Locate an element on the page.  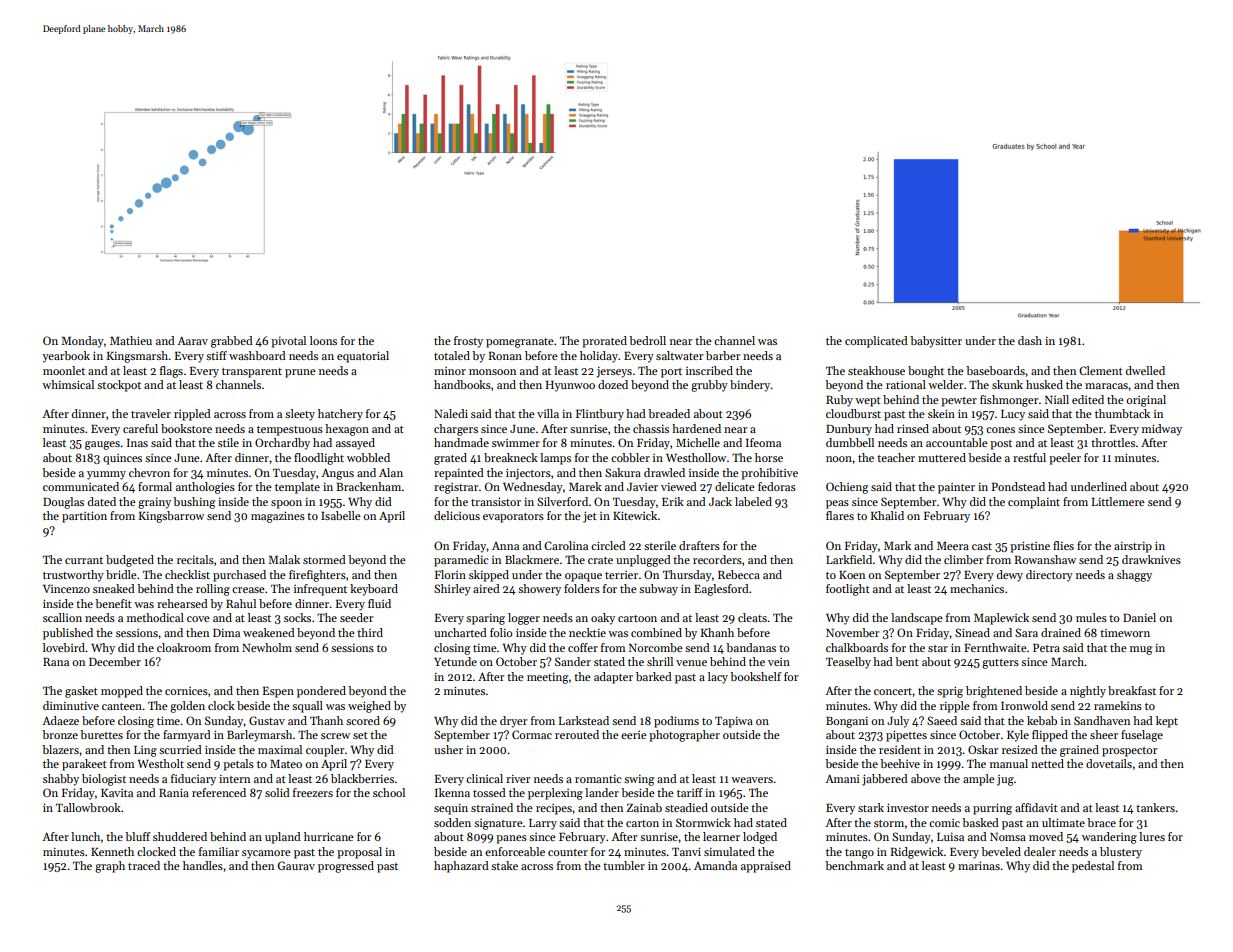
kebab is located at coordinates (1042, 720).
